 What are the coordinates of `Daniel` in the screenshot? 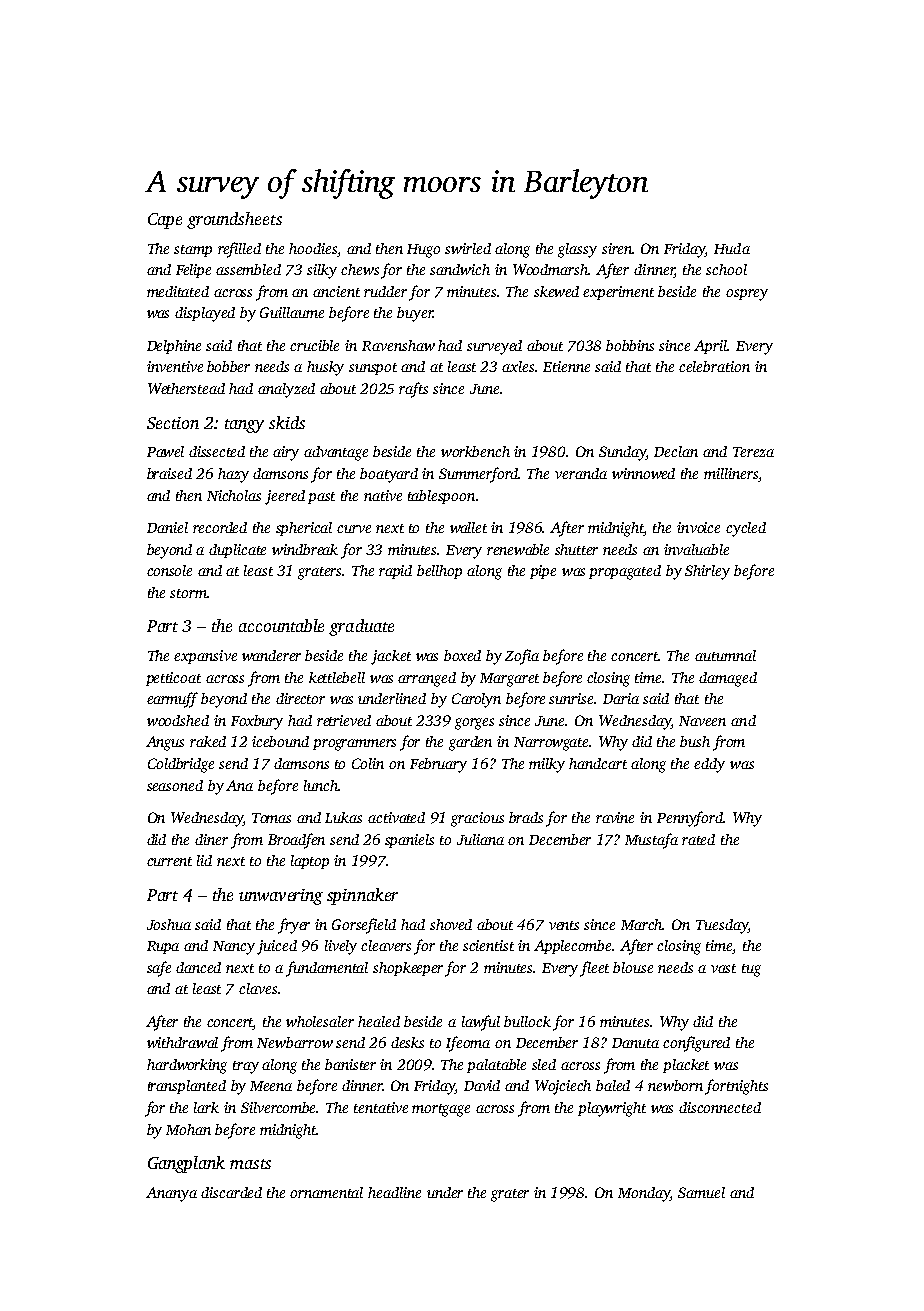 It's located at (167, 527).
